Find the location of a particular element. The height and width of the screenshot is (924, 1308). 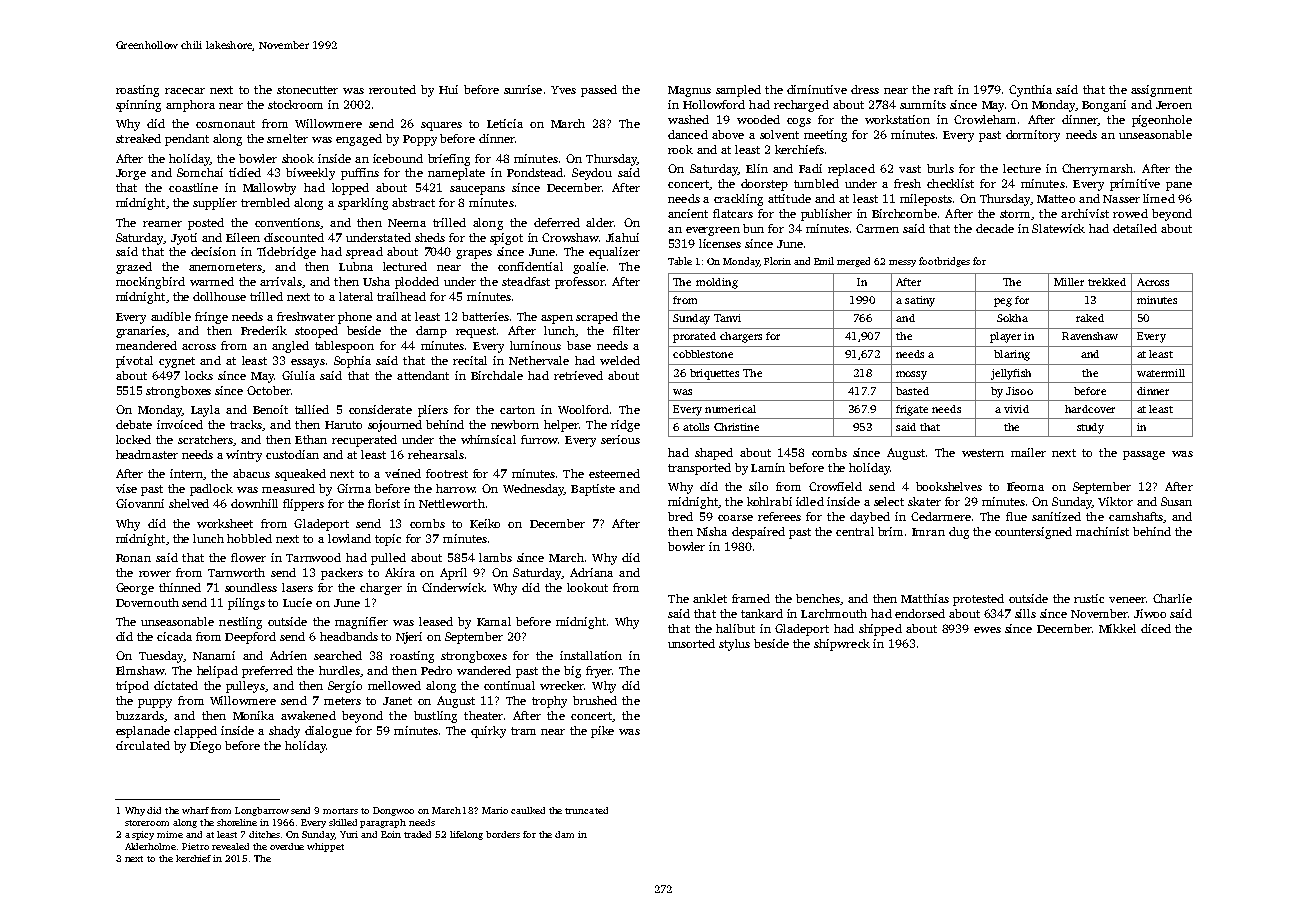

Pietro is located at coordinates (195, 846).
